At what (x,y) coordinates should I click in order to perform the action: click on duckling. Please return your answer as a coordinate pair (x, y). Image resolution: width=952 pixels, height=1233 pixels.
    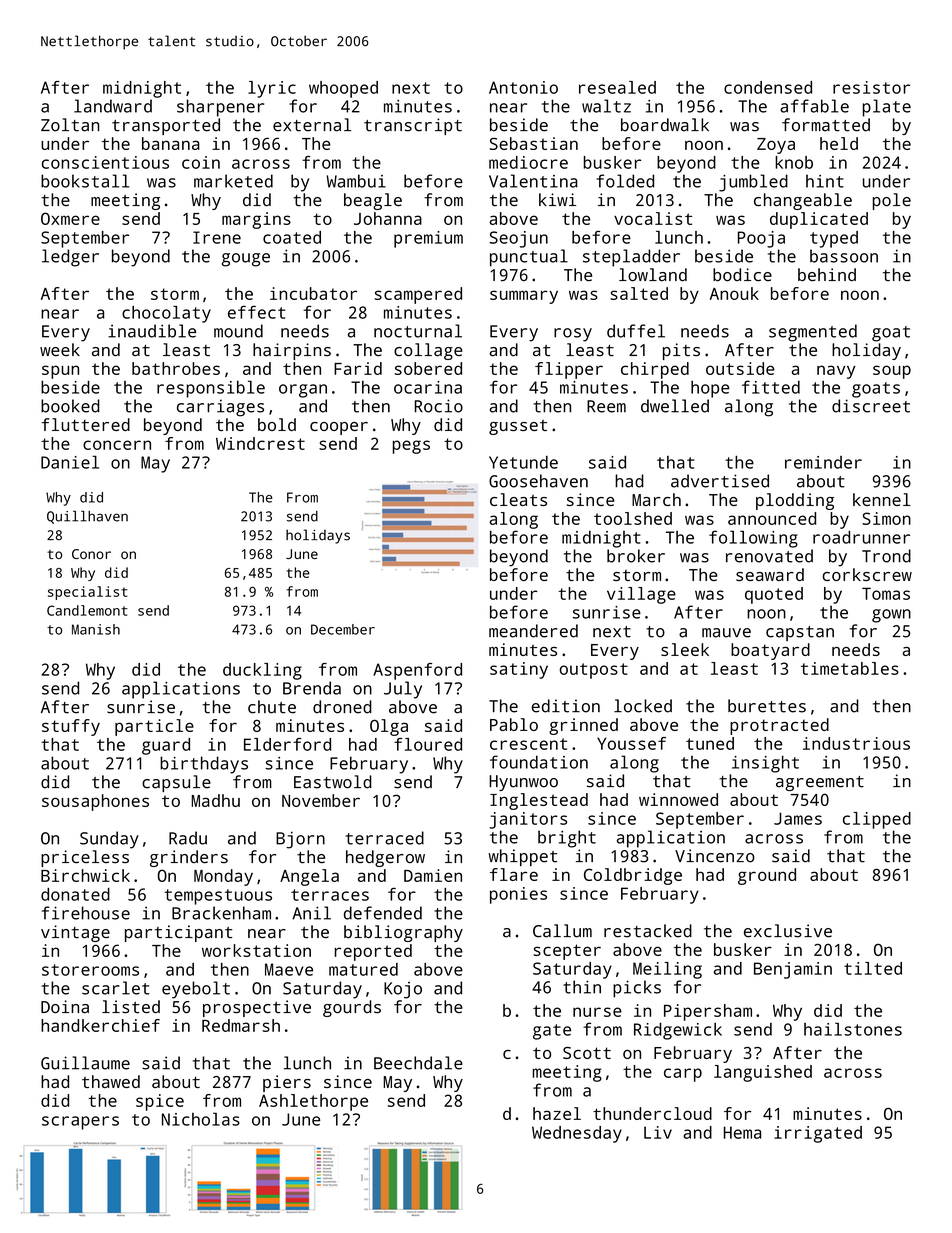
    Looking at the image, I should click on (262, 671).
